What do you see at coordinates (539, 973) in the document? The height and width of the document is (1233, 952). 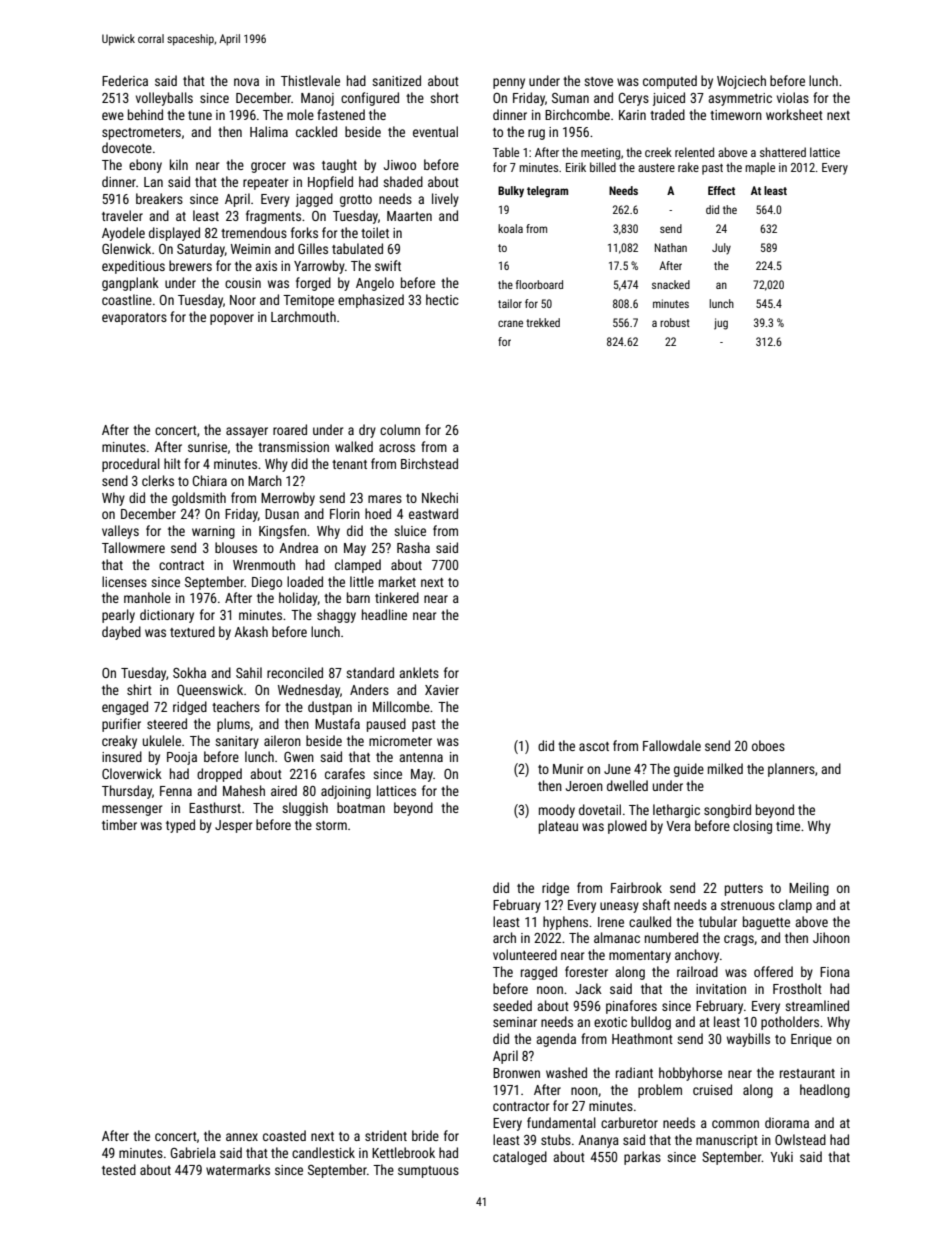 I see `ragged` at bounding box center [539, 973].
